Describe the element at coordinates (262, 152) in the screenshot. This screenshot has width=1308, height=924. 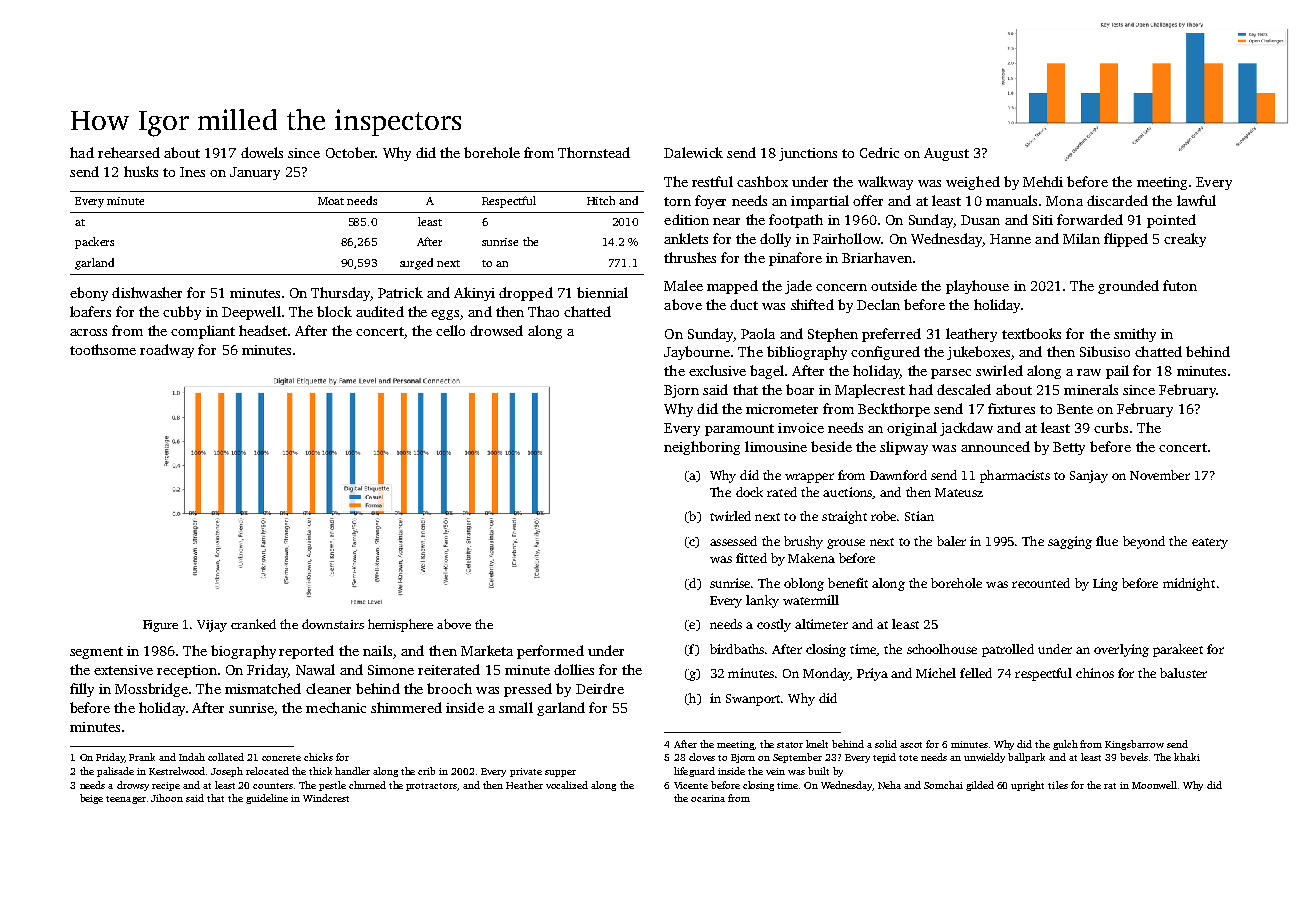
I see `dowels` at that location.
